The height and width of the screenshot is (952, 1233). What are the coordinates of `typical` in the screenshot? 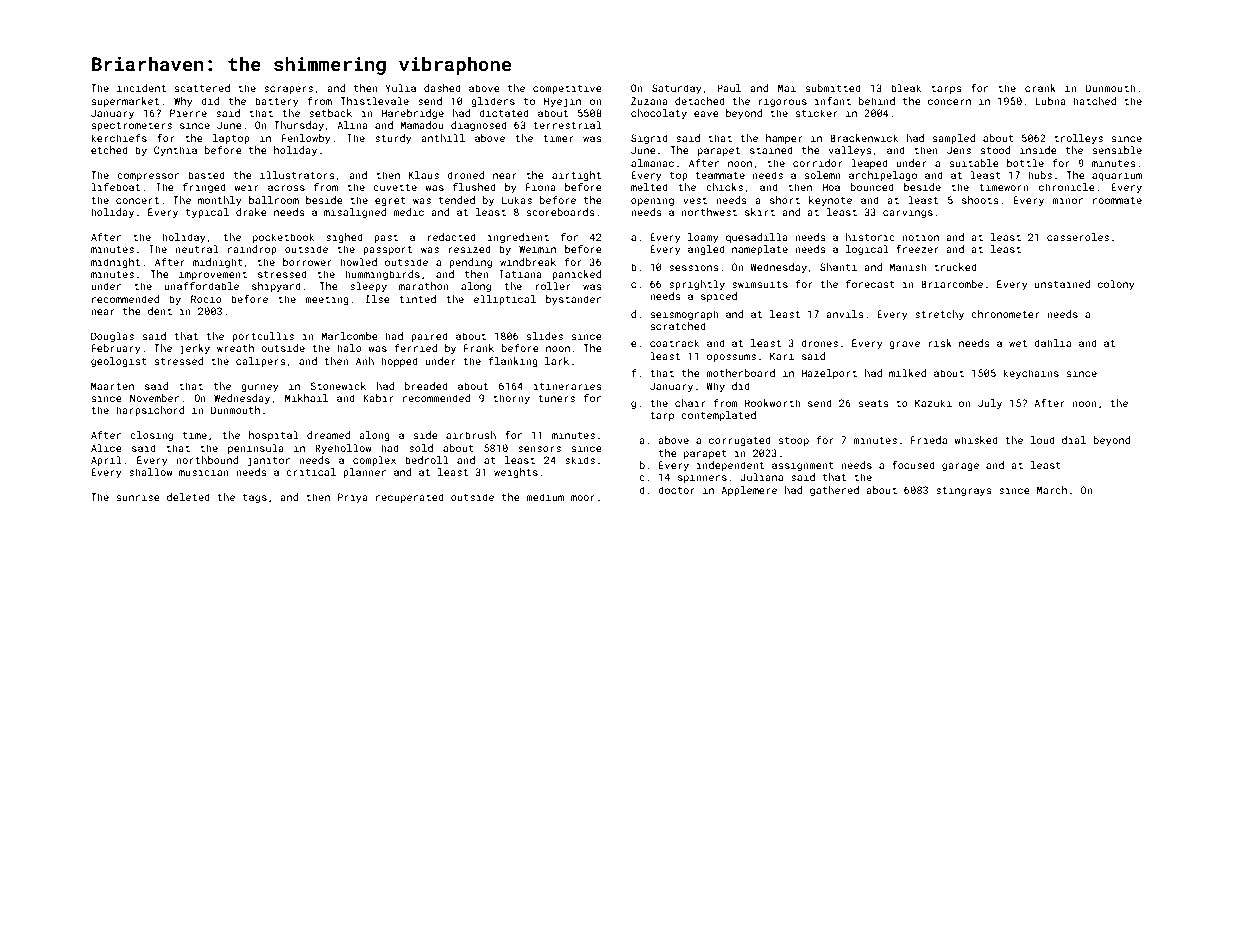 It's located at (207, 213).
